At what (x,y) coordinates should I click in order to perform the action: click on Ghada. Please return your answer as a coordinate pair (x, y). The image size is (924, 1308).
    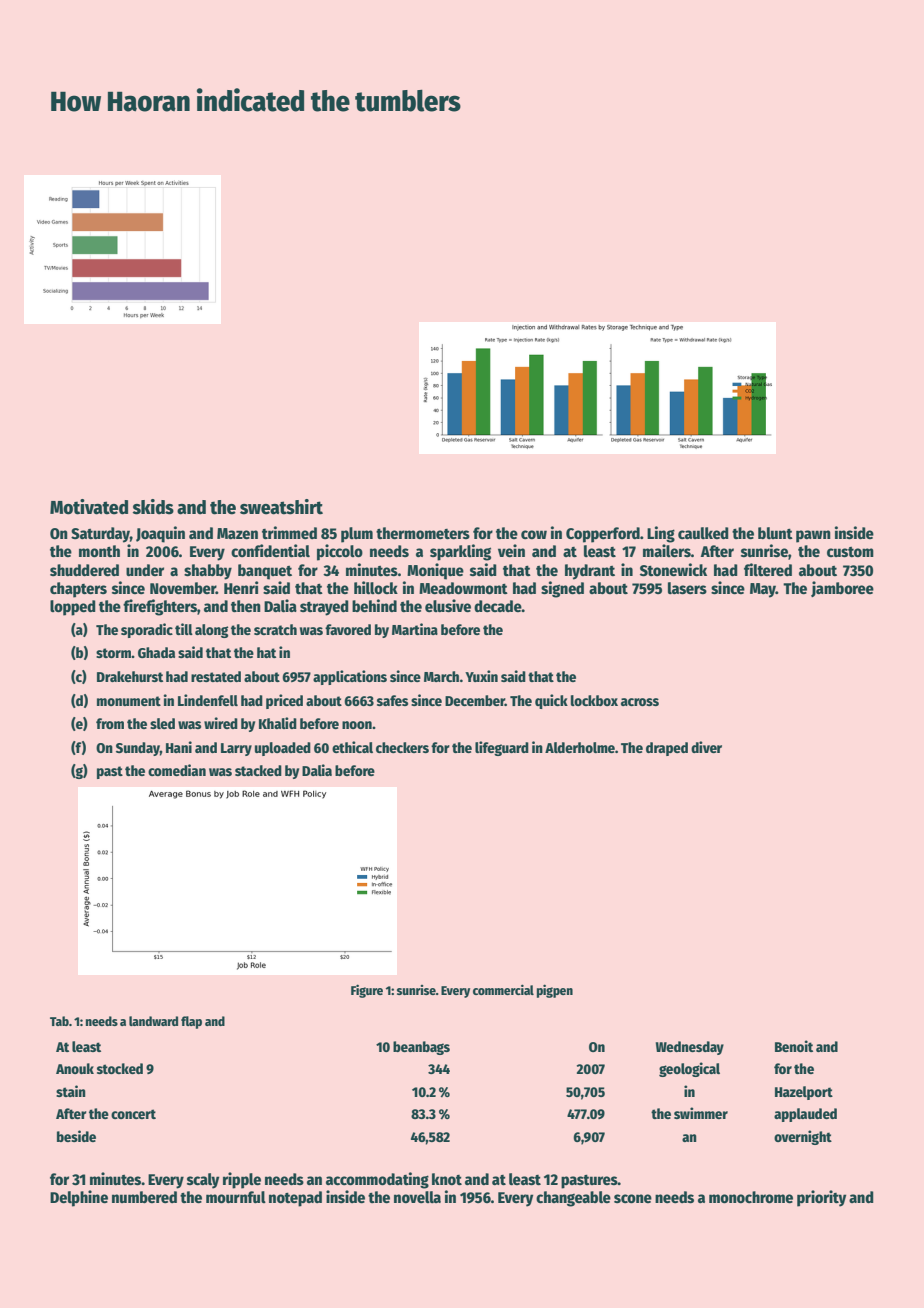
    Looking at the image, I should click on (156, 652).
